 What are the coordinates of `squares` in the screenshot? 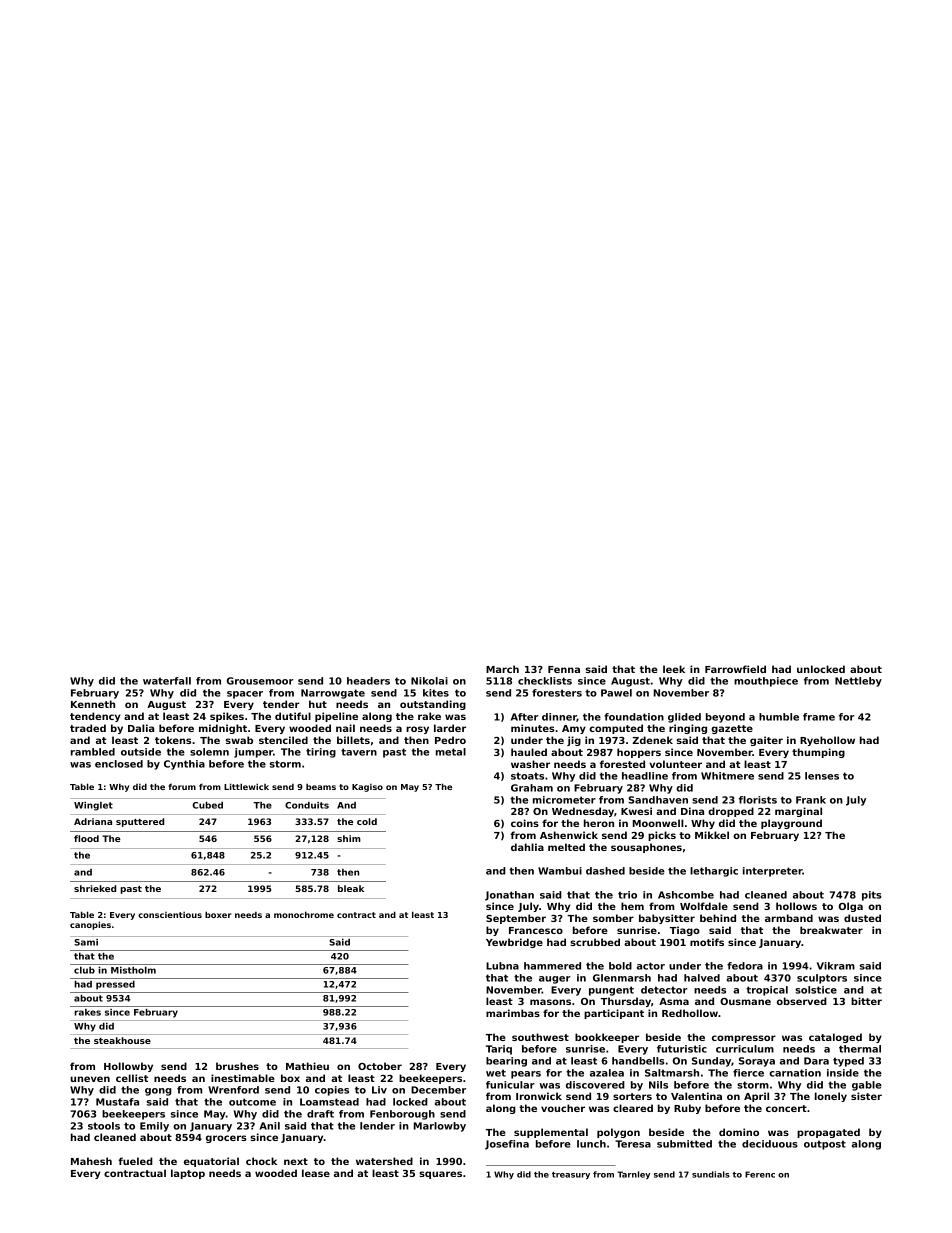 It's located at (440, 1175).
